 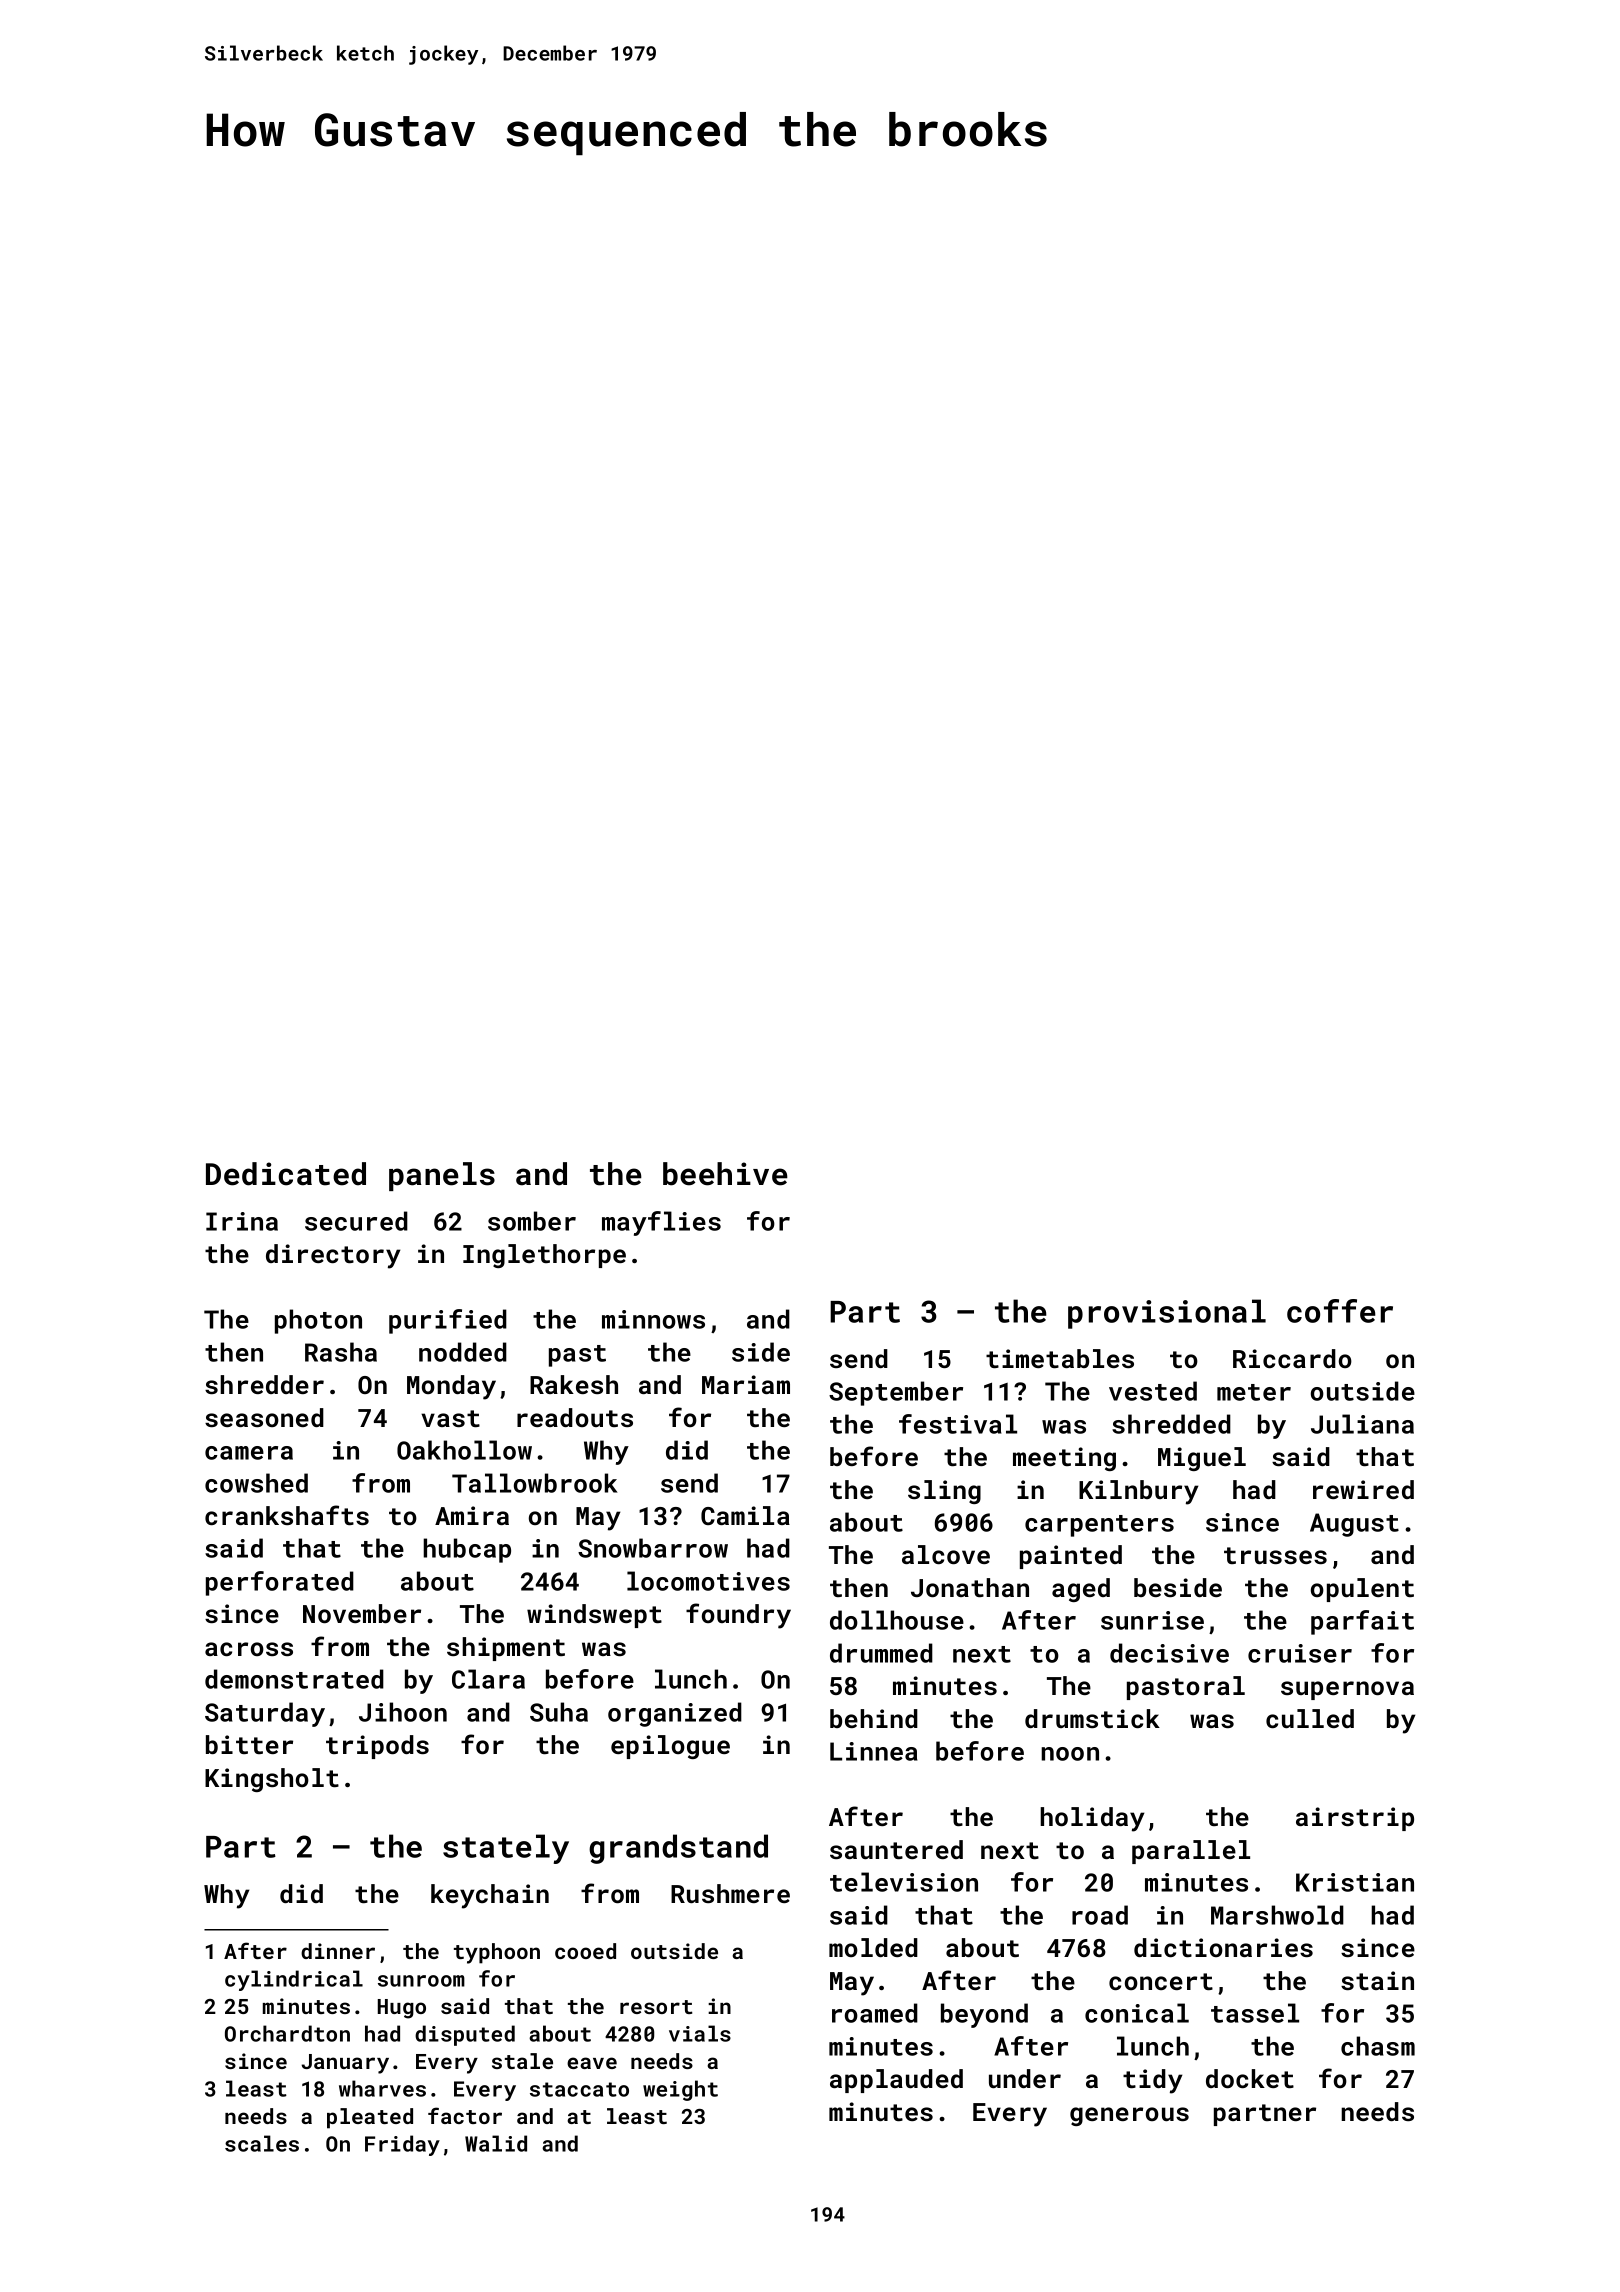 I want to click on August, so click(x=1354, y=1525).
